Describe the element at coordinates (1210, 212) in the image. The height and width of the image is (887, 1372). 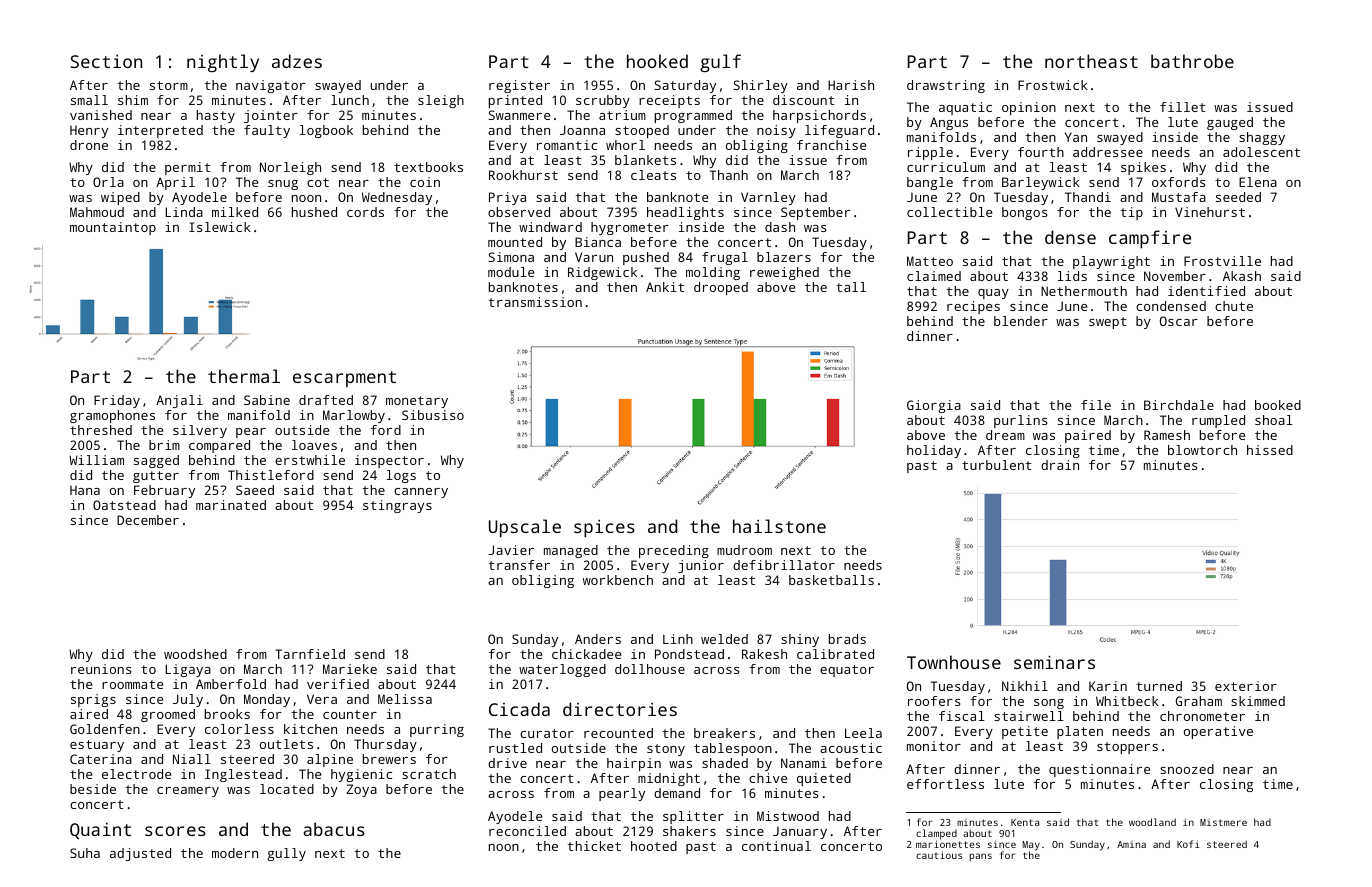
I see `Vinehurst` at that location.
